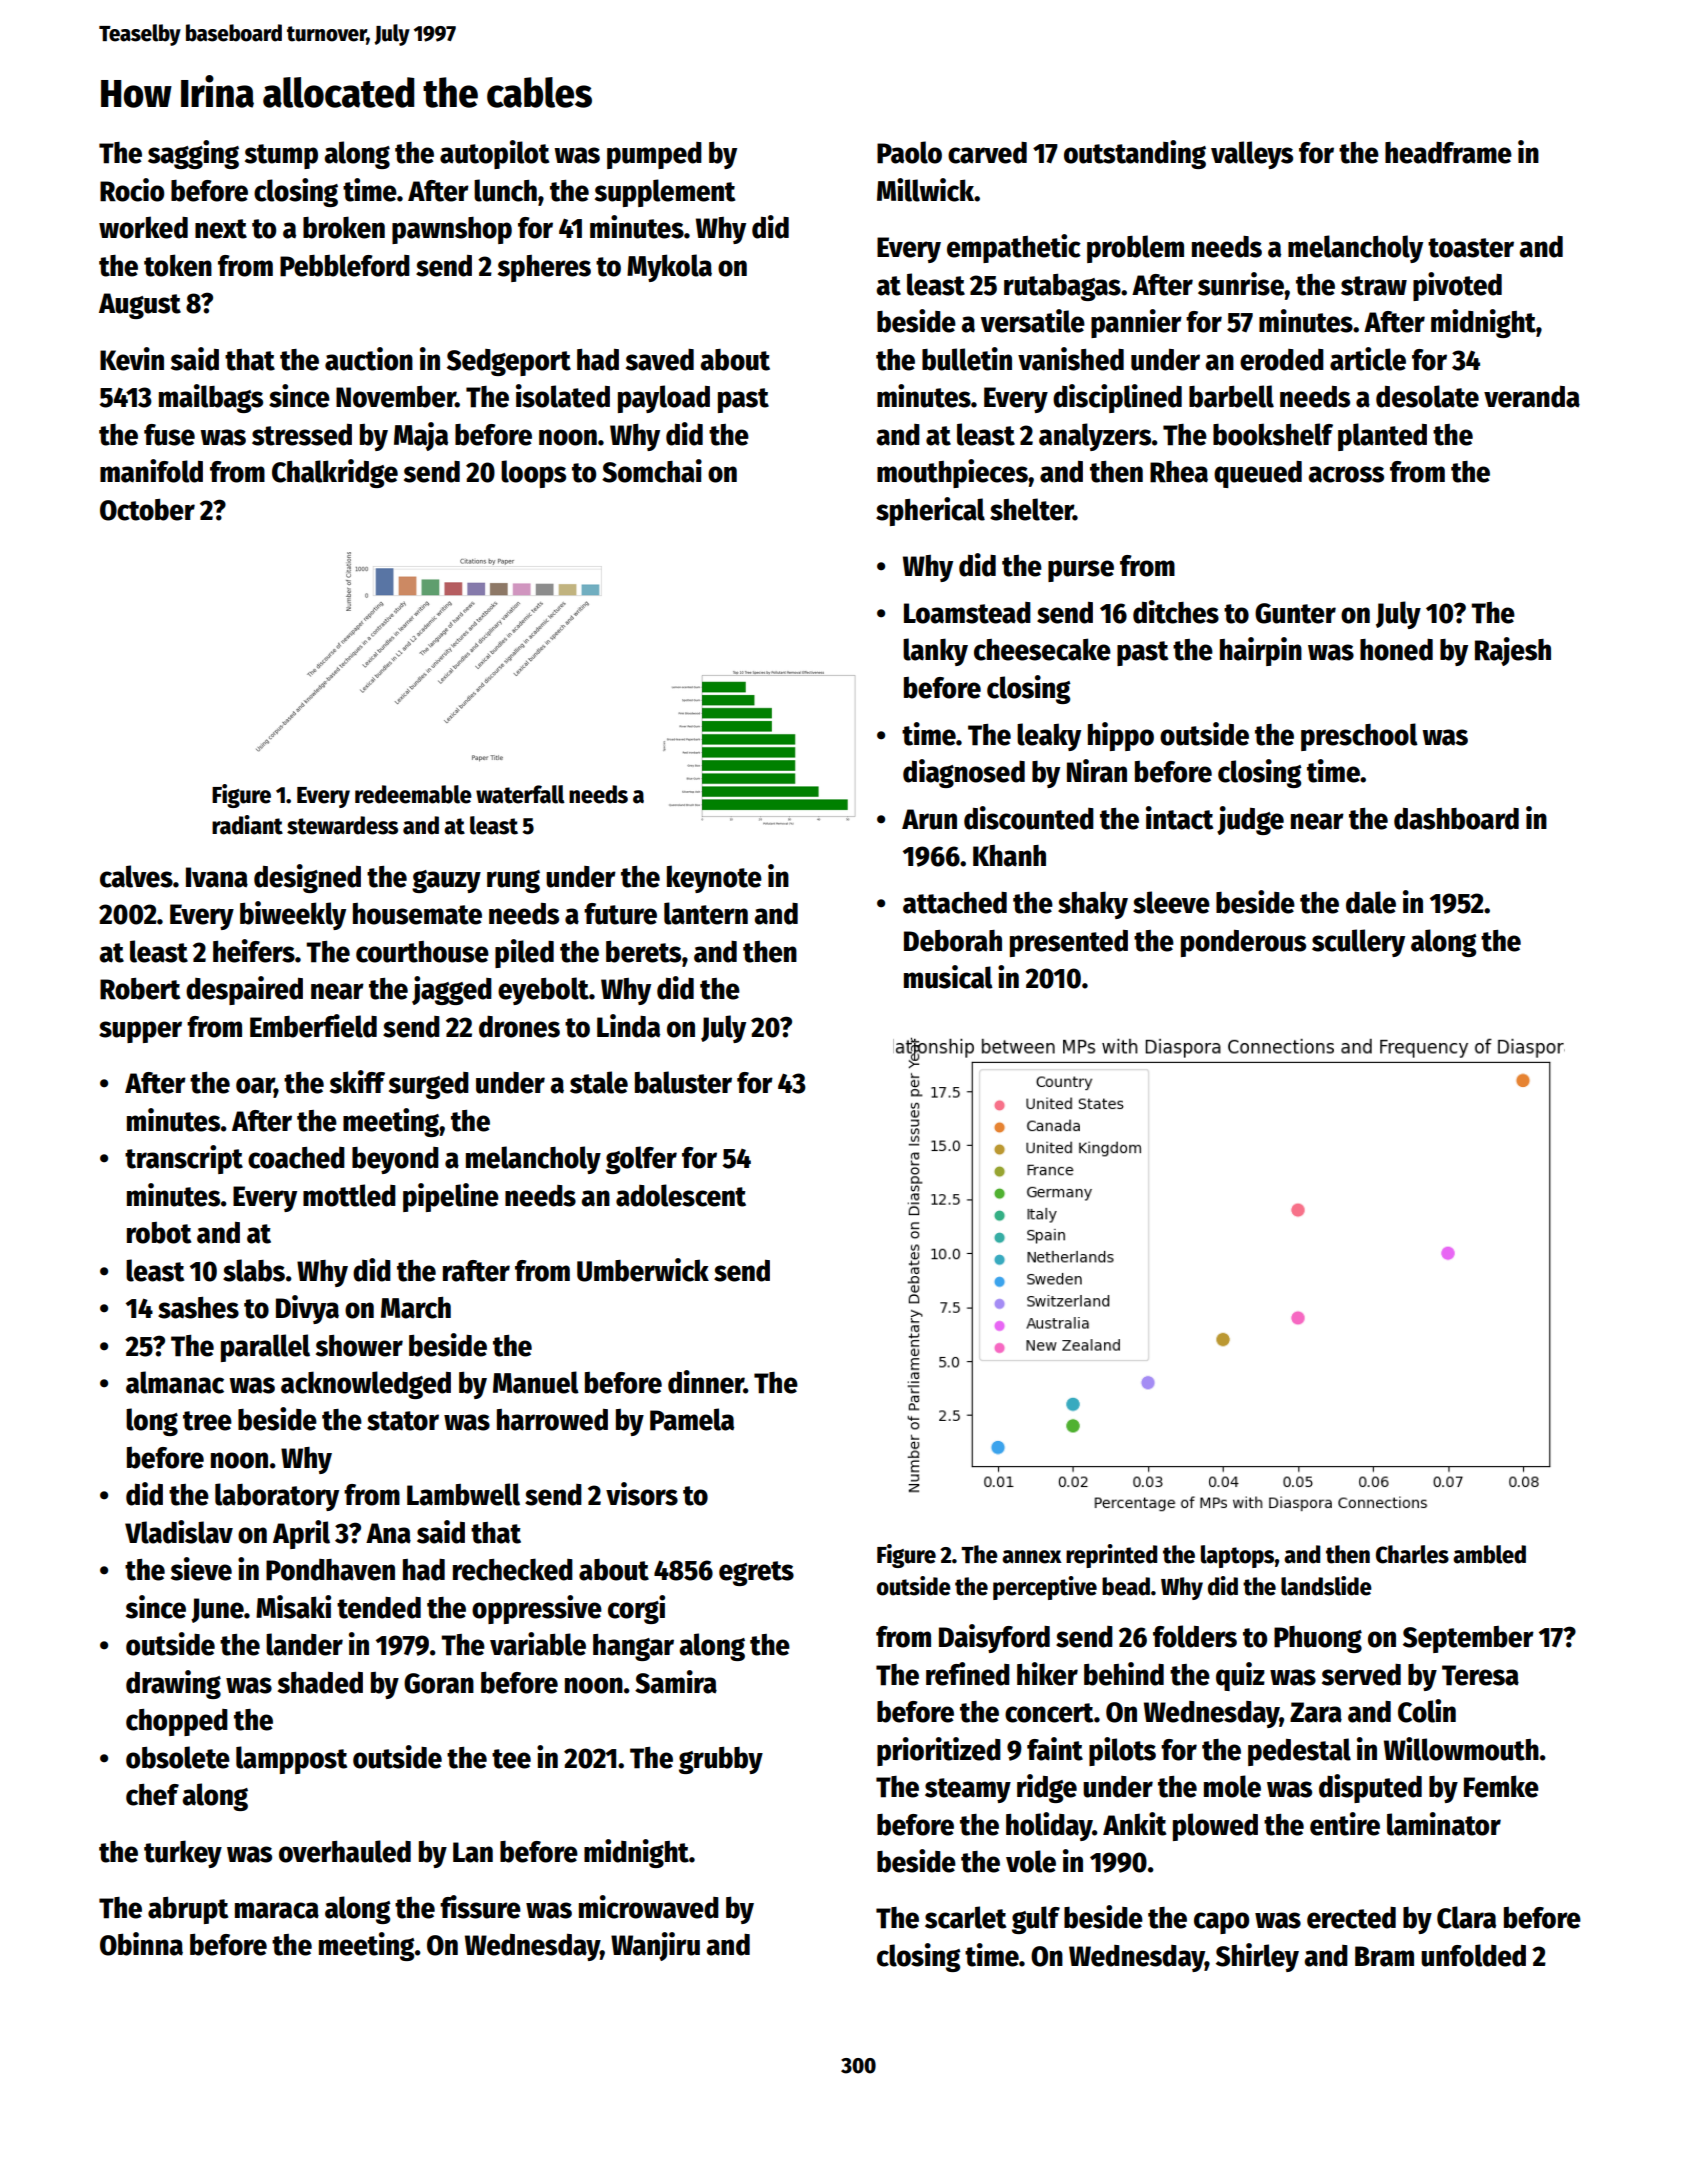 The width and height of the document is (1683, 2178). Describe the element at coordinates (633, 1647) in the document. I see `hangar` at that location.
